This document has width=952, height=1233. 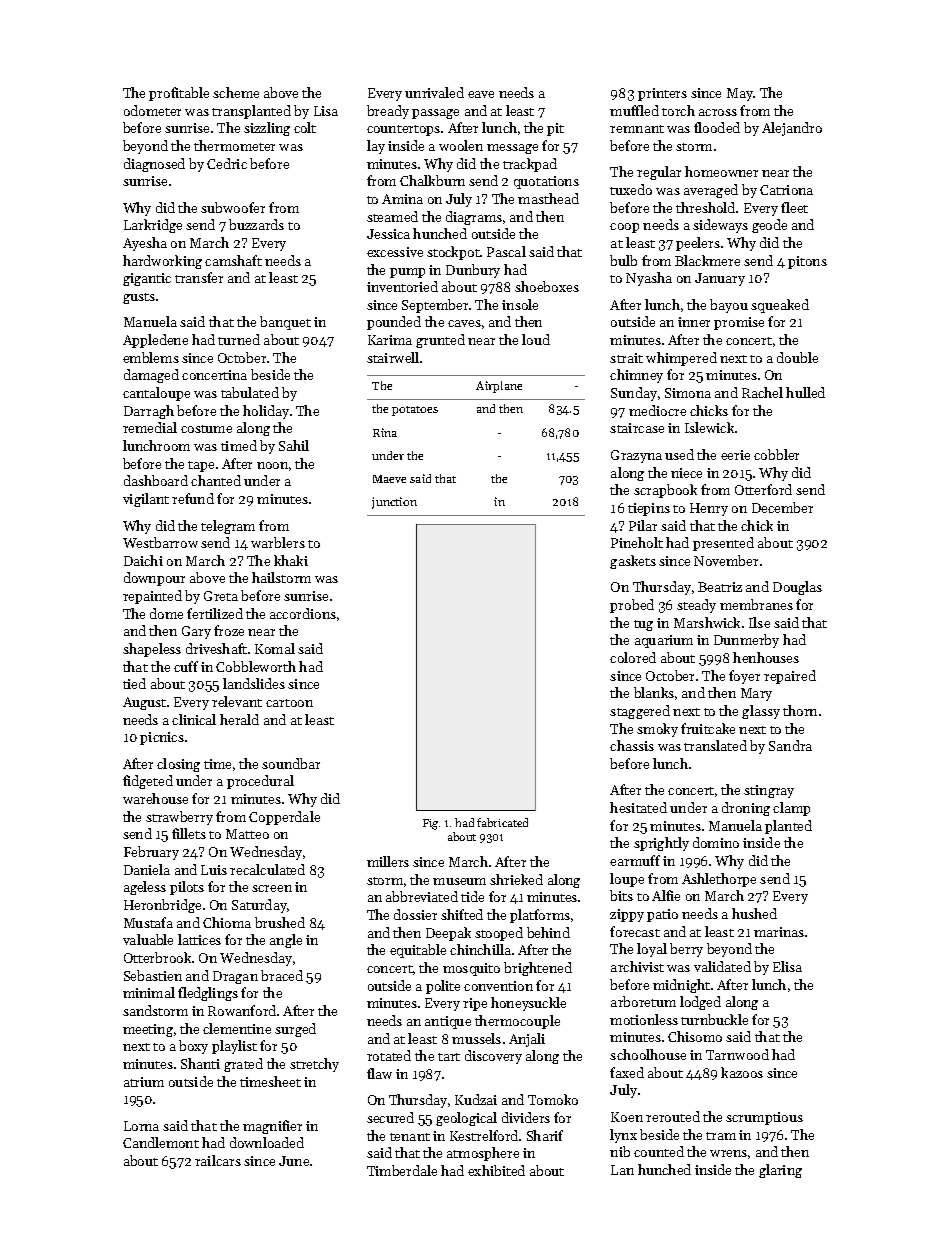 What do you see at coordinates (282, 975) in the document?
I see `braced` at bounding box center [282, 975].
